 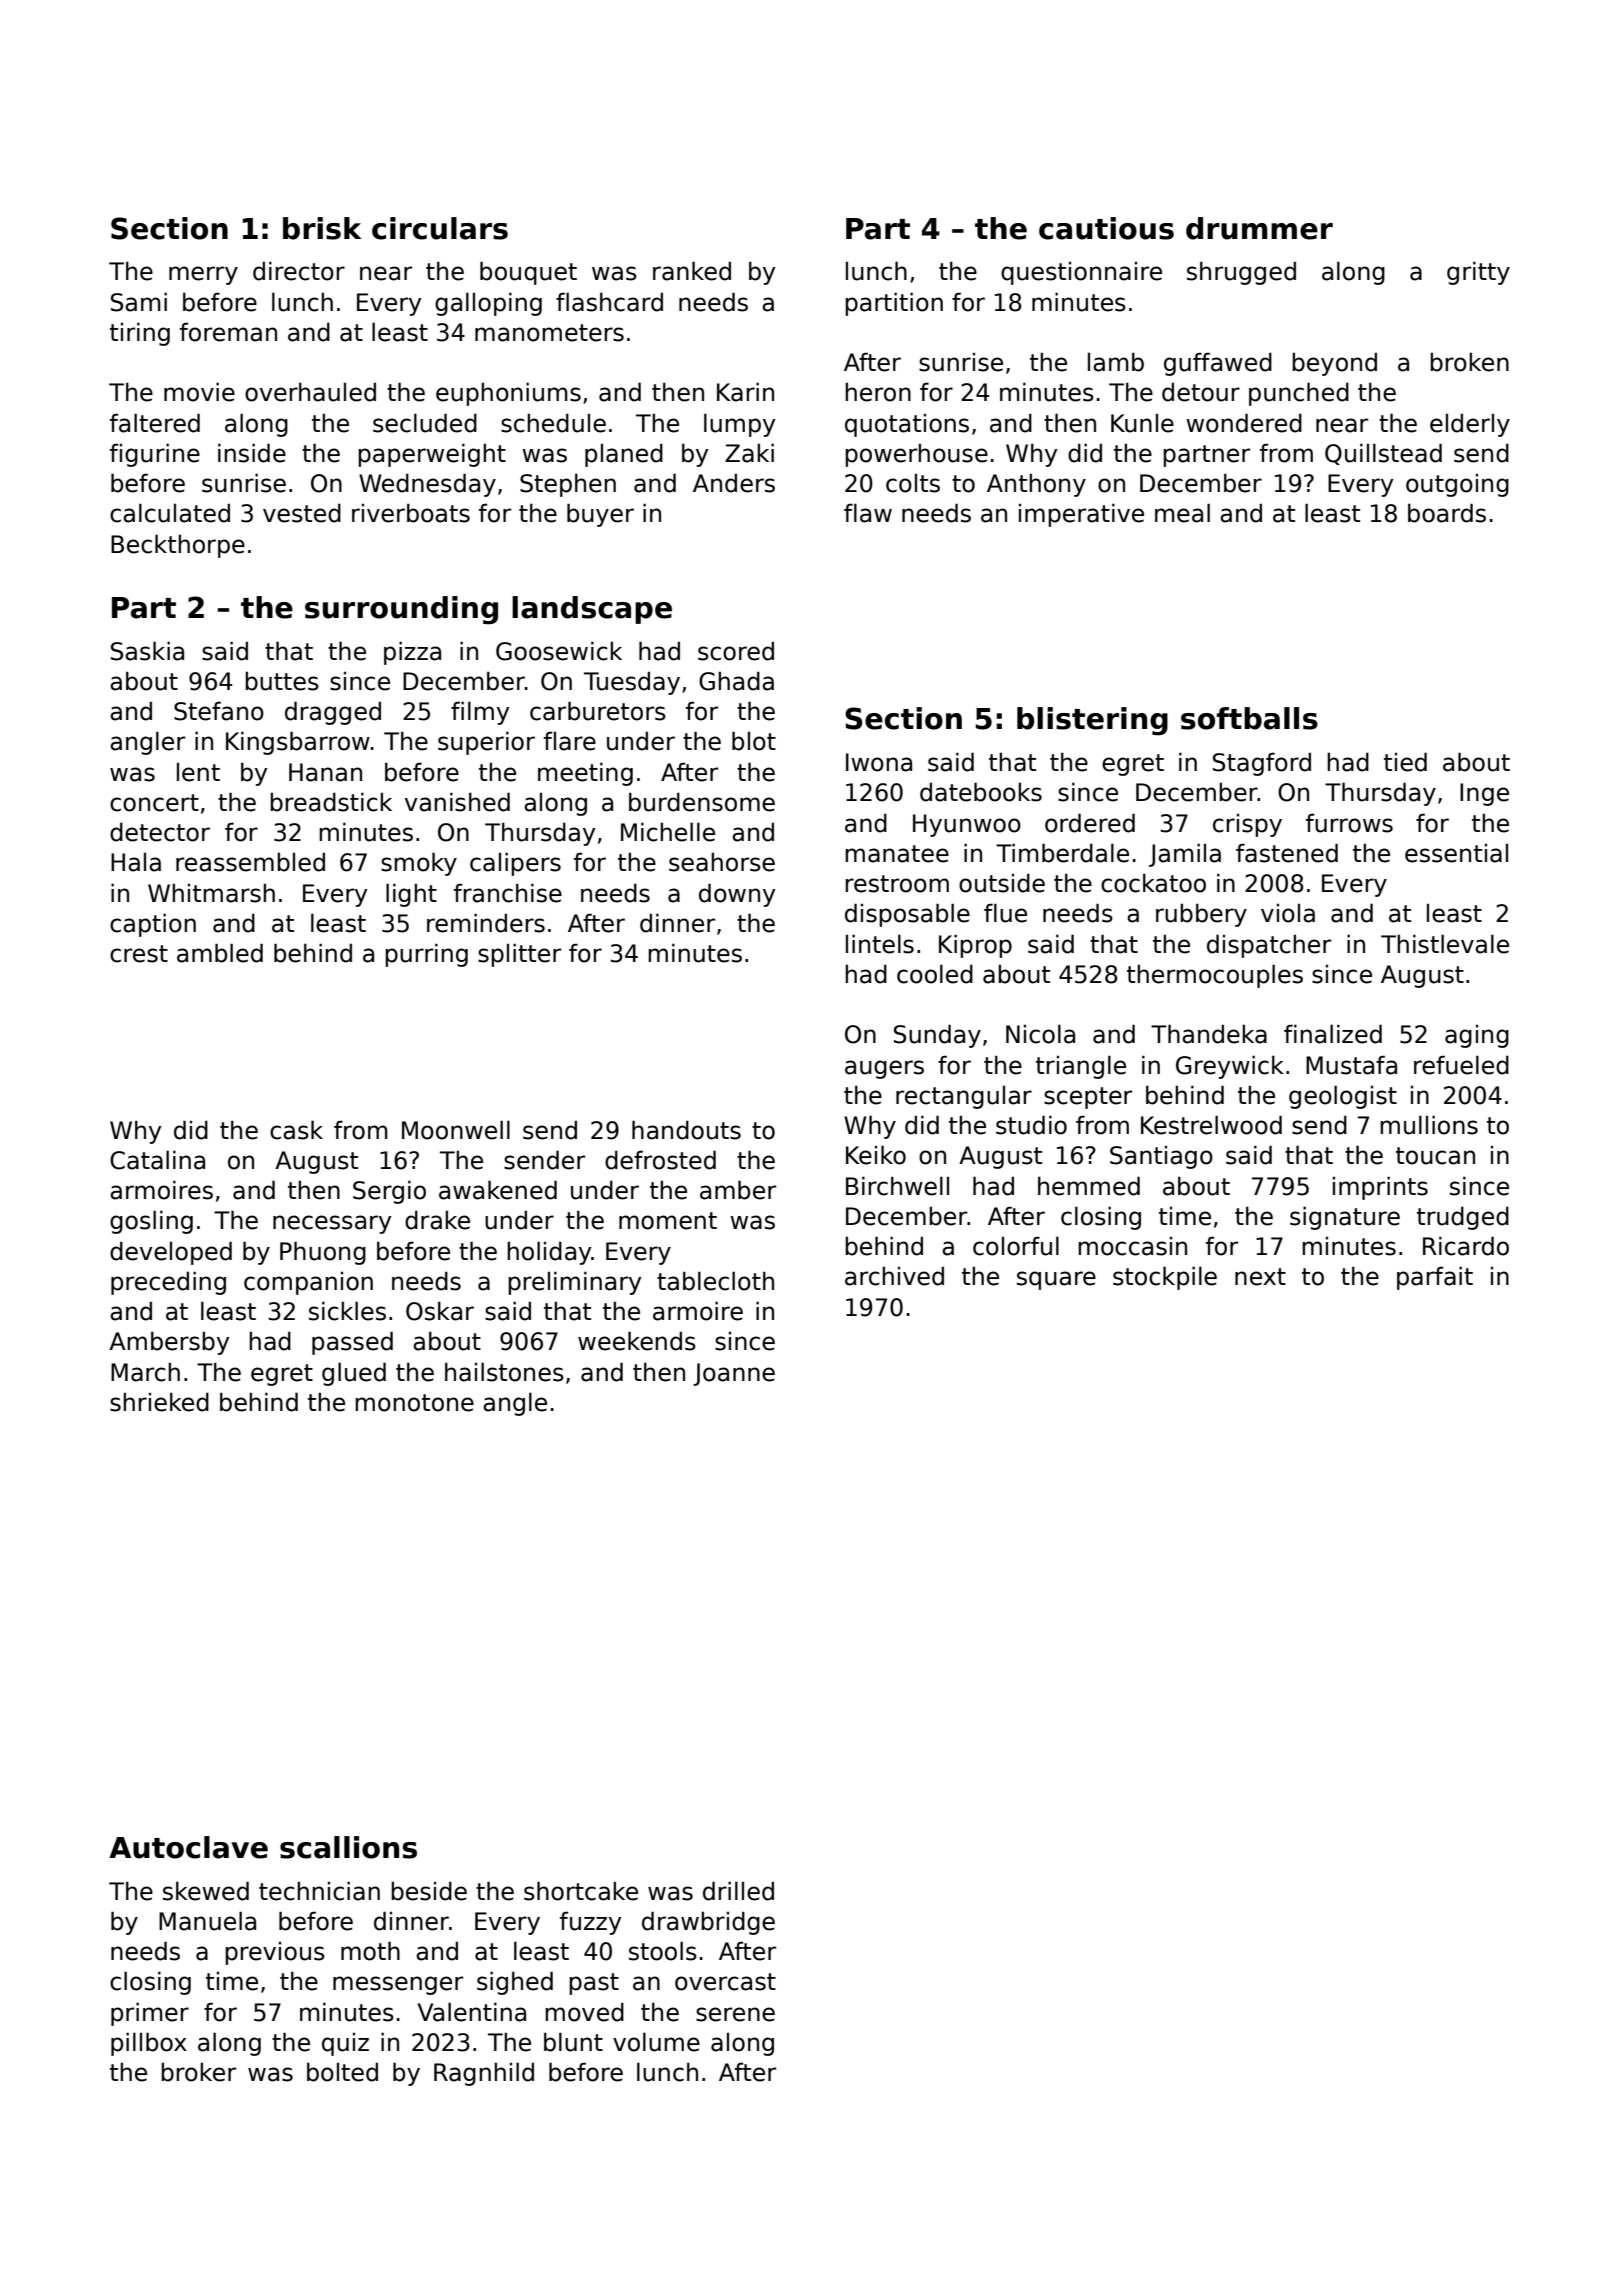 What do you see at coordinates (1429, 1125) in the screenshot?
I see `mullions` at bounding box center [1429, 1125].
